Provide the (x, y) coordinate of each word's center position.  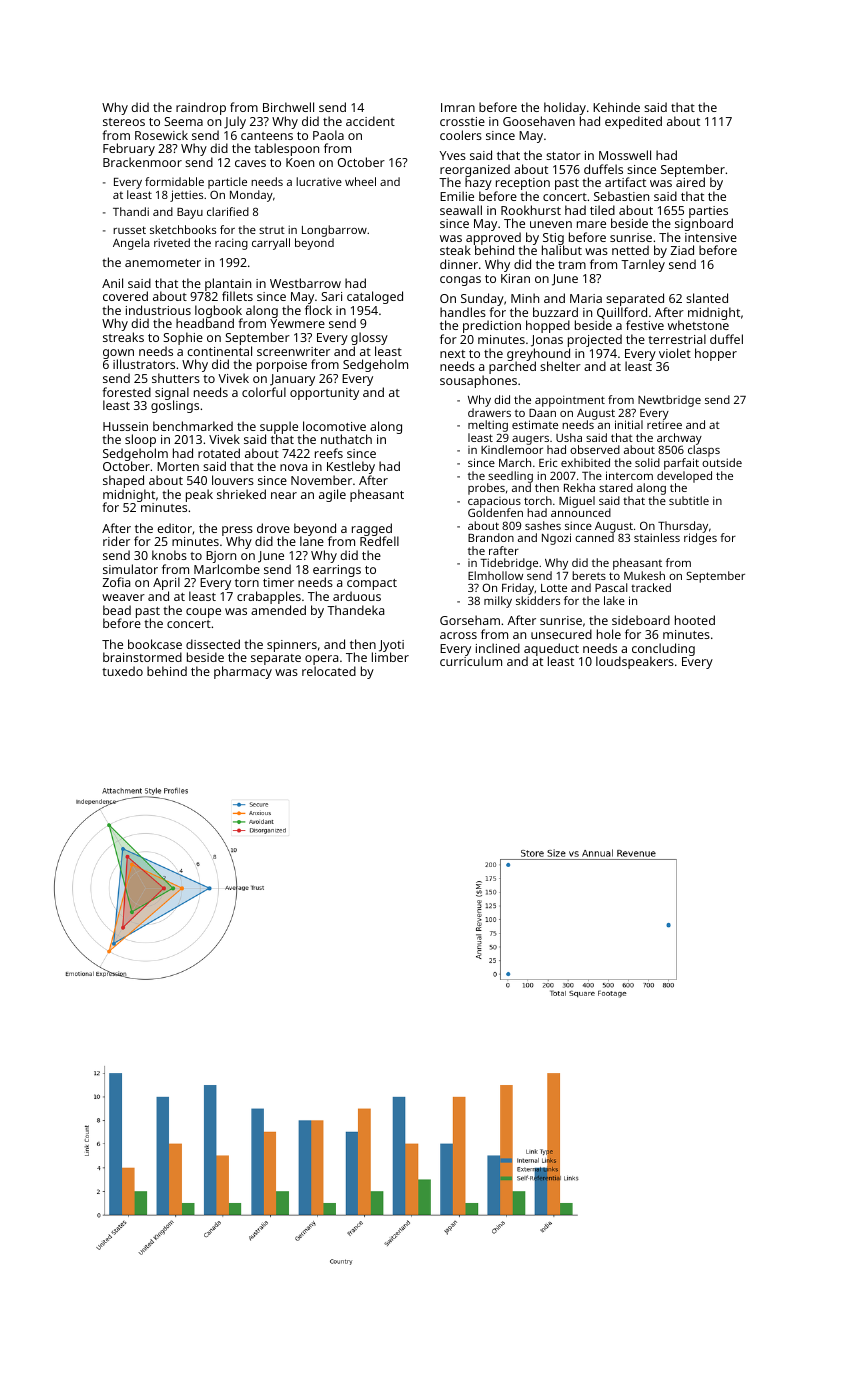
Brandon (491, 537)
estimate (535, 424)
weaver (123, 597)
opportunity (324, 394)
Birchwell (288, 107)
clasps (704, 451)
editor (174, 528)
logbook (219, 312)
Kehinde (616, 107)
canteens (267, 136)
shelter (560, 366)
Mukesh (644, 575)
